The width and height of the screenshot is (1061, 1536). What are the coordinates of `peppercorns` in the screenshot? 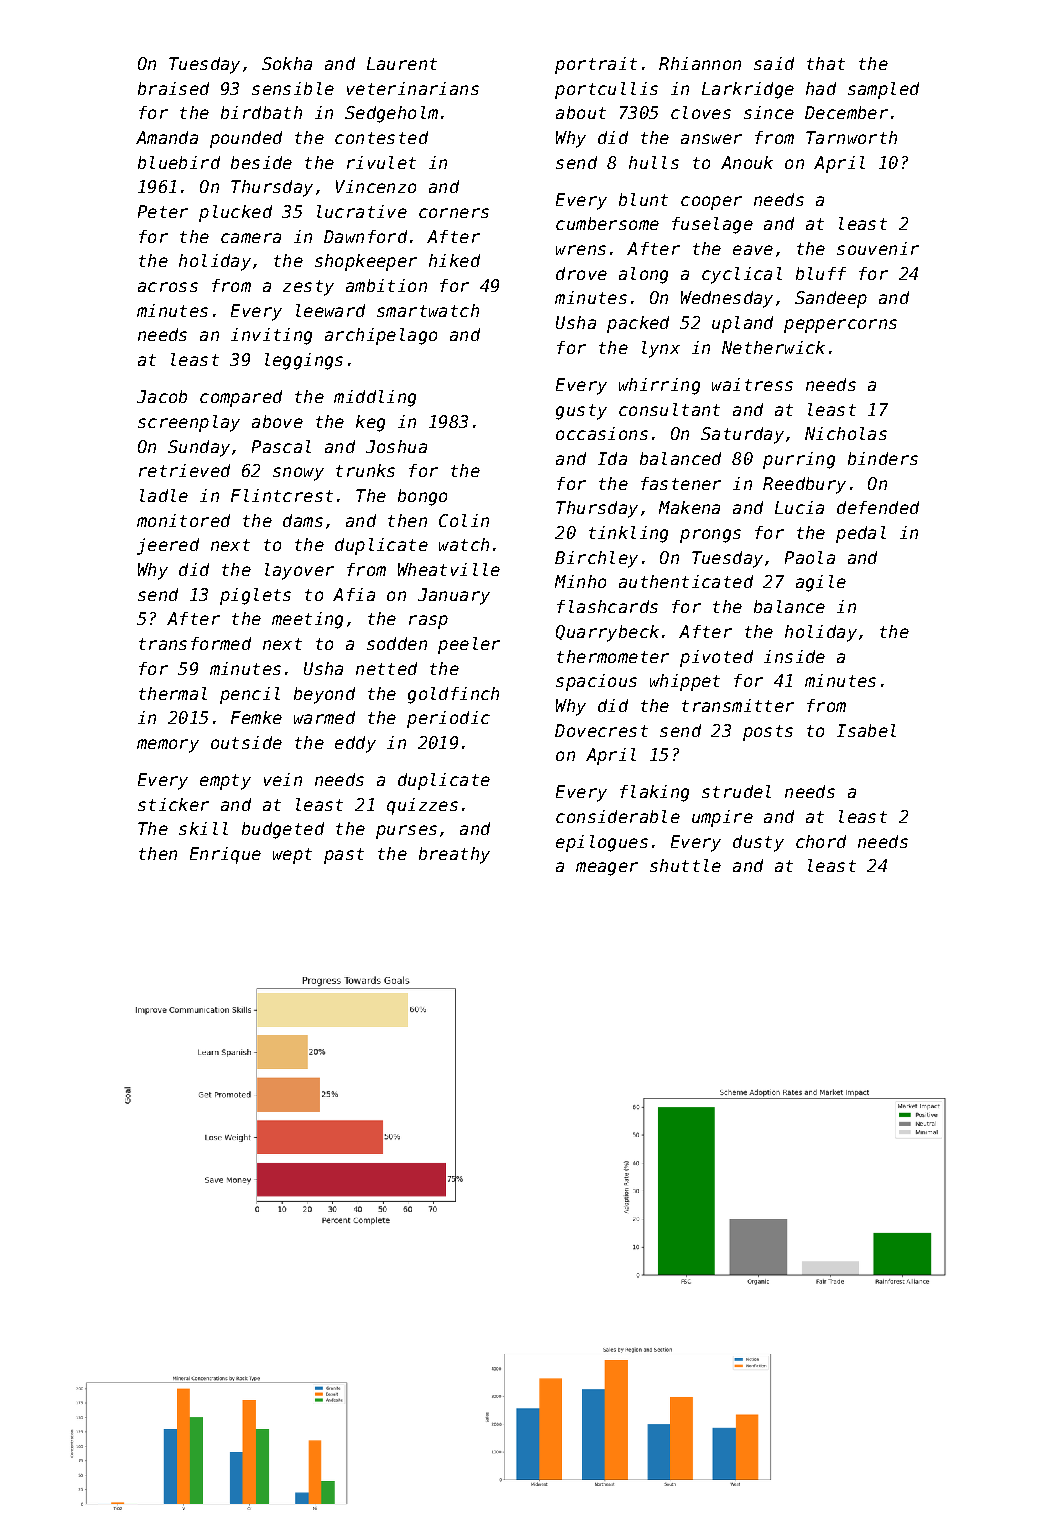 It's located at (840, 326).
